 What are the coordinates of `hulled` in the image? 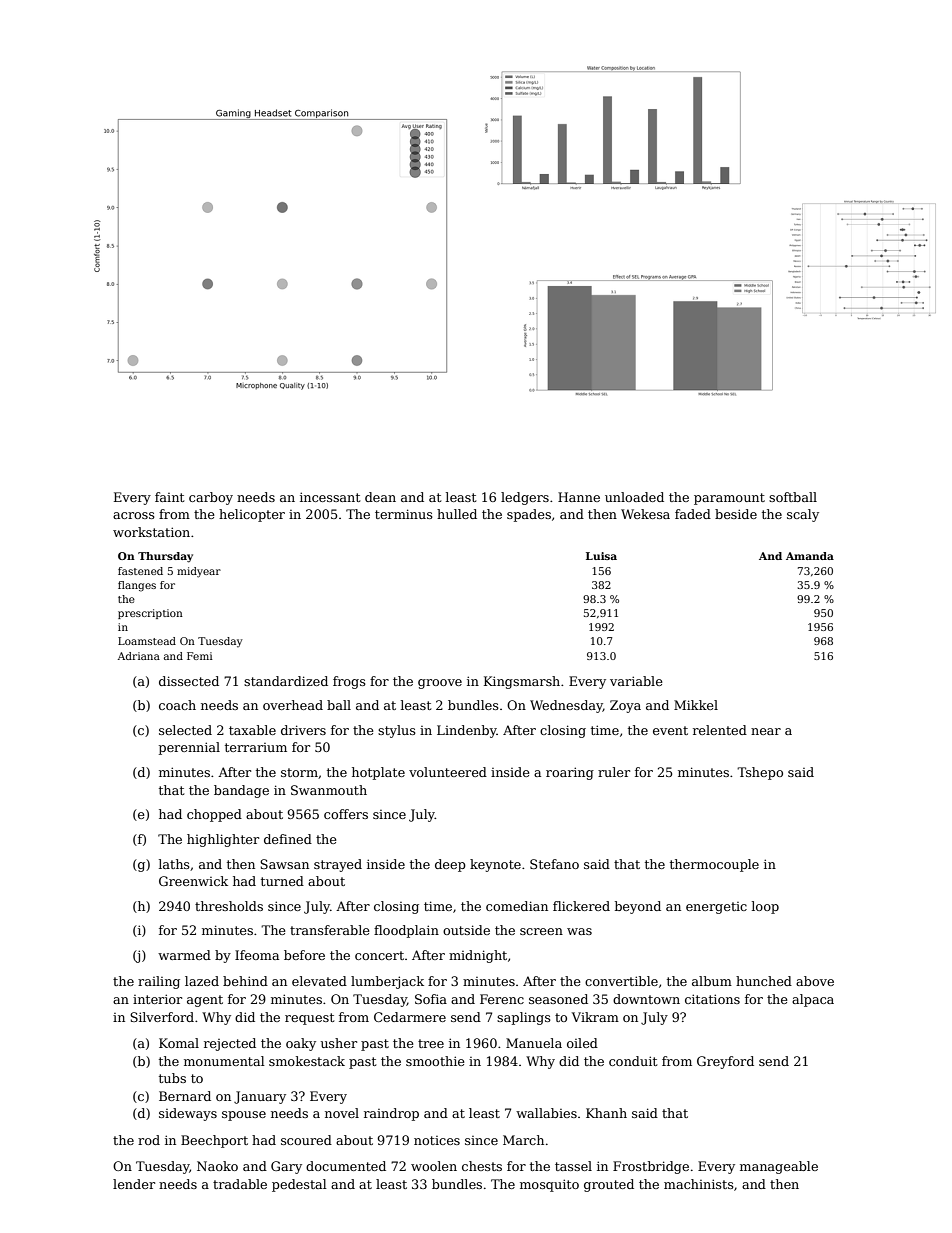 It's located at (457, 514).
